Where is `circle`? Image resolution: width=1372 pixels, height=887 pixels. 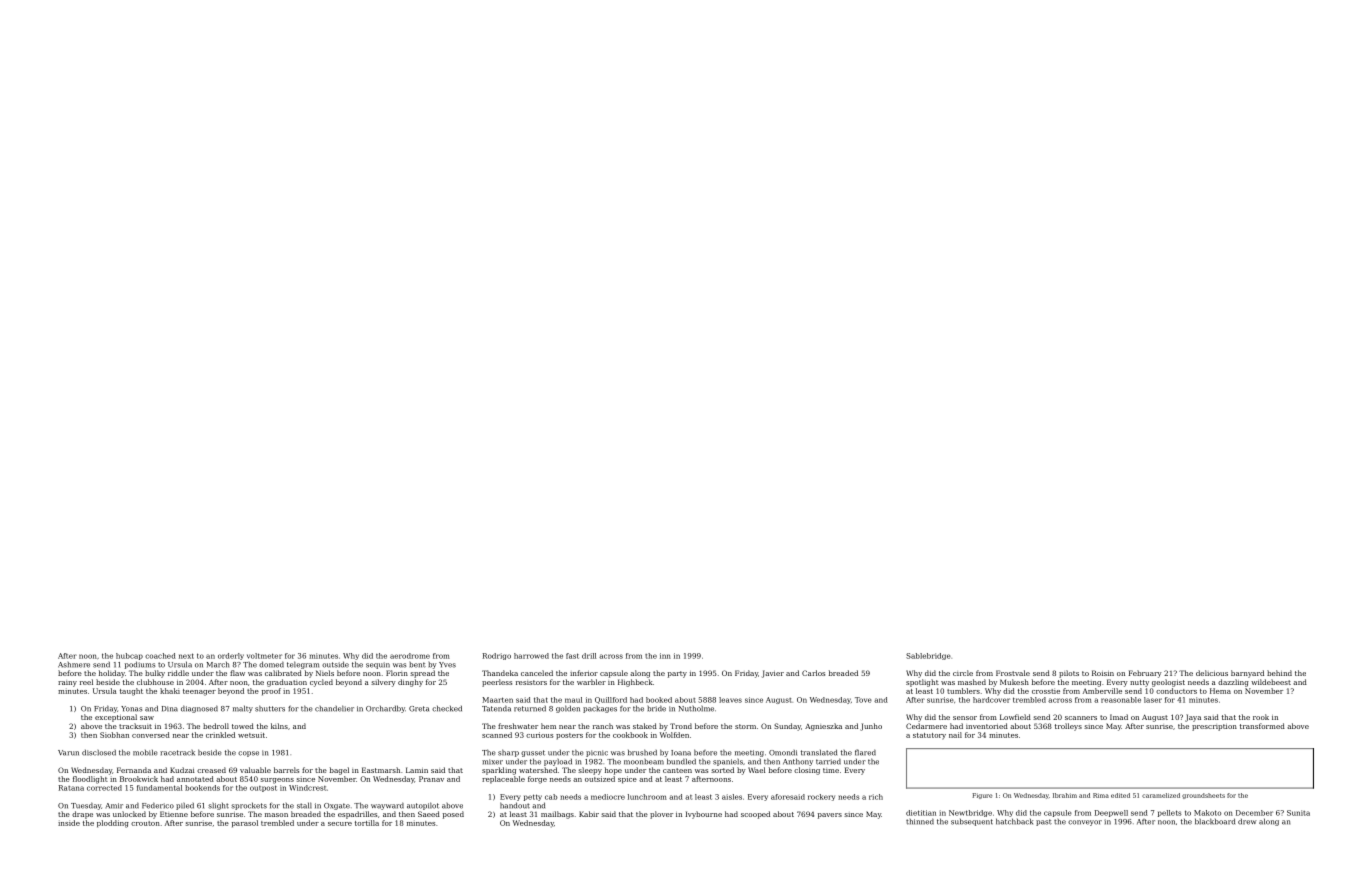
circle is located at coordinates (963, 673).
